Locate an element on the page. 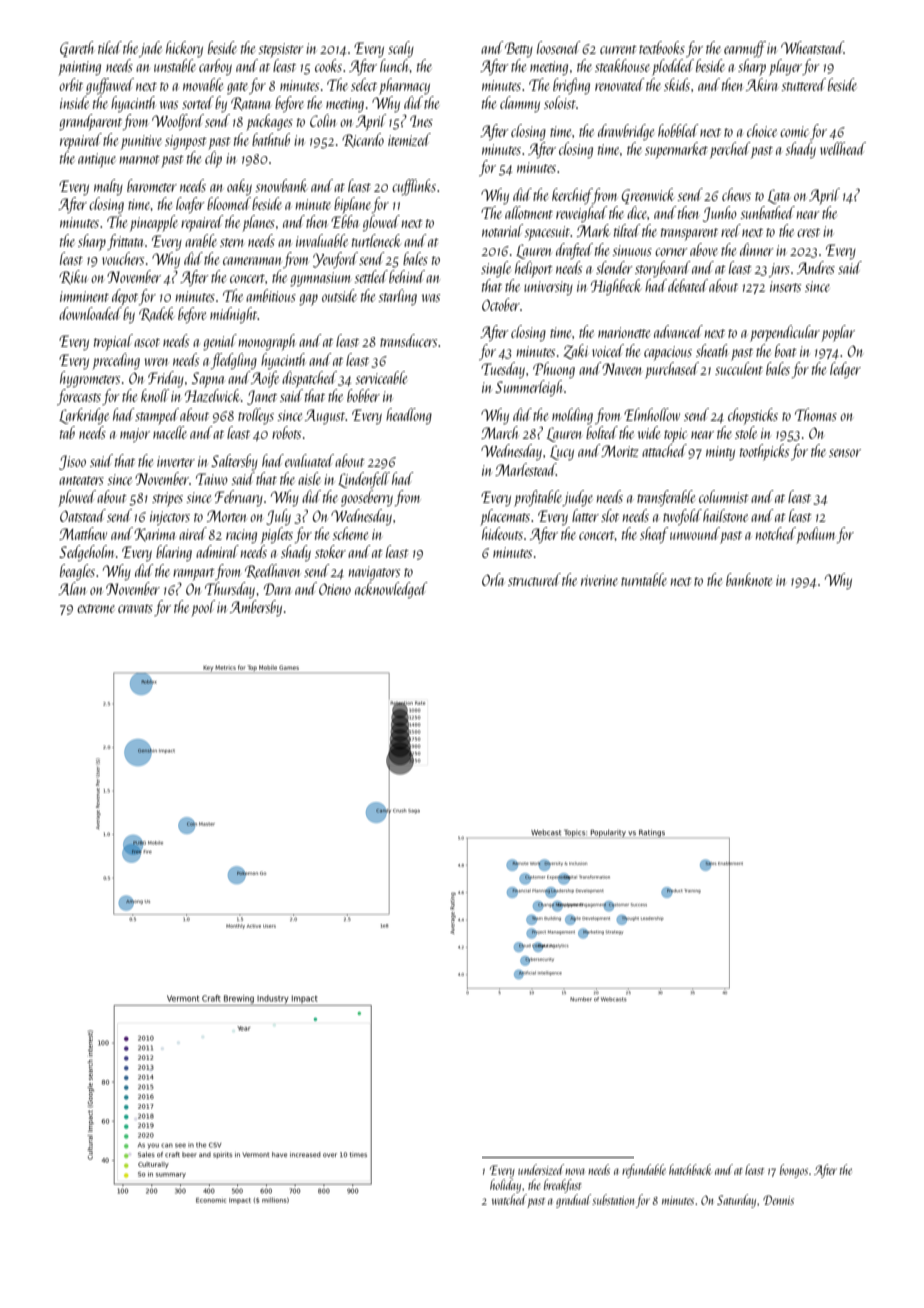  starling is located at coordinates (397, 297).
